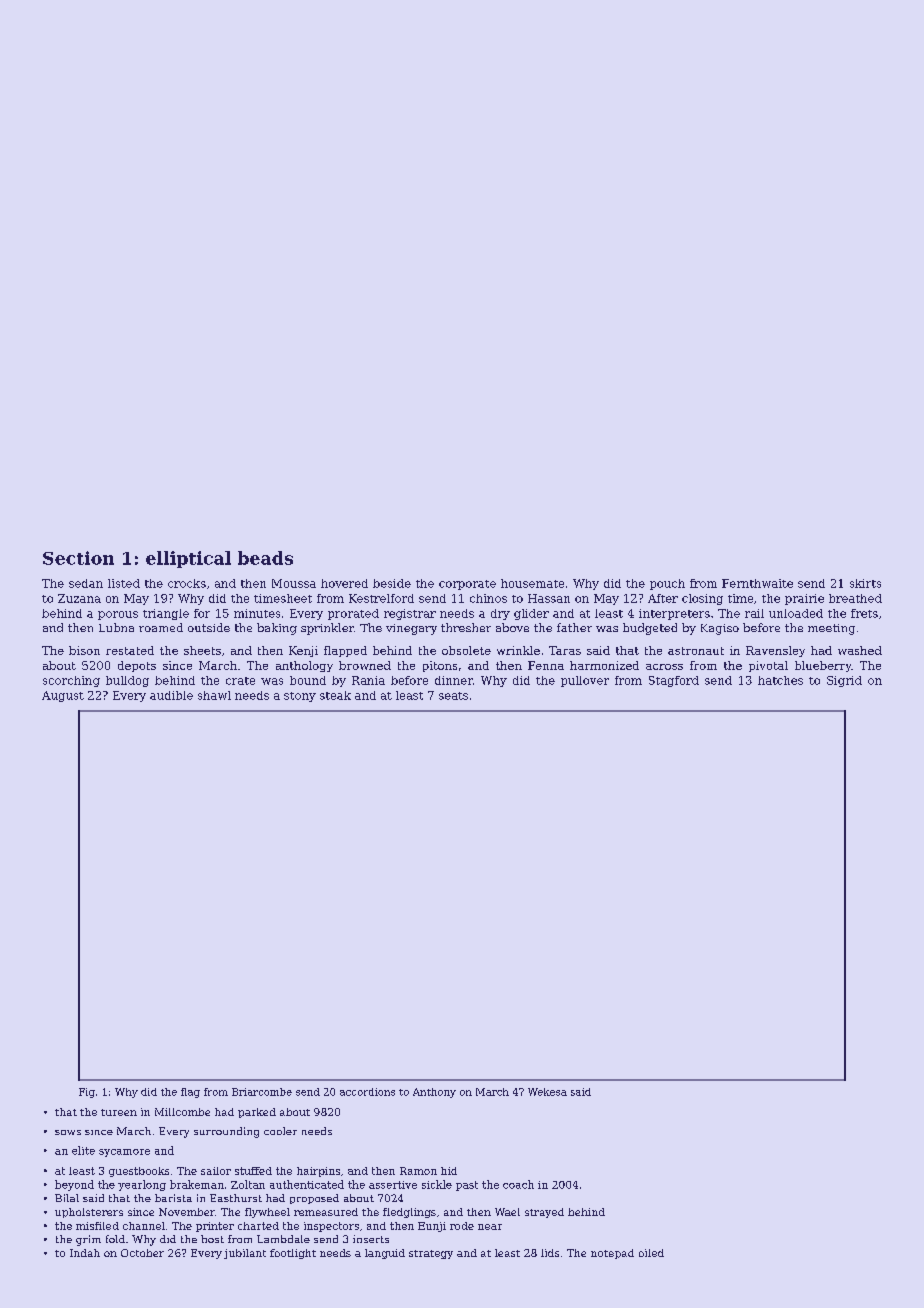 This screenshot has height=1308, width=924. Describe the element at coordinates (434, 1093) in the screenshot. I see `Anthony` at that location.
